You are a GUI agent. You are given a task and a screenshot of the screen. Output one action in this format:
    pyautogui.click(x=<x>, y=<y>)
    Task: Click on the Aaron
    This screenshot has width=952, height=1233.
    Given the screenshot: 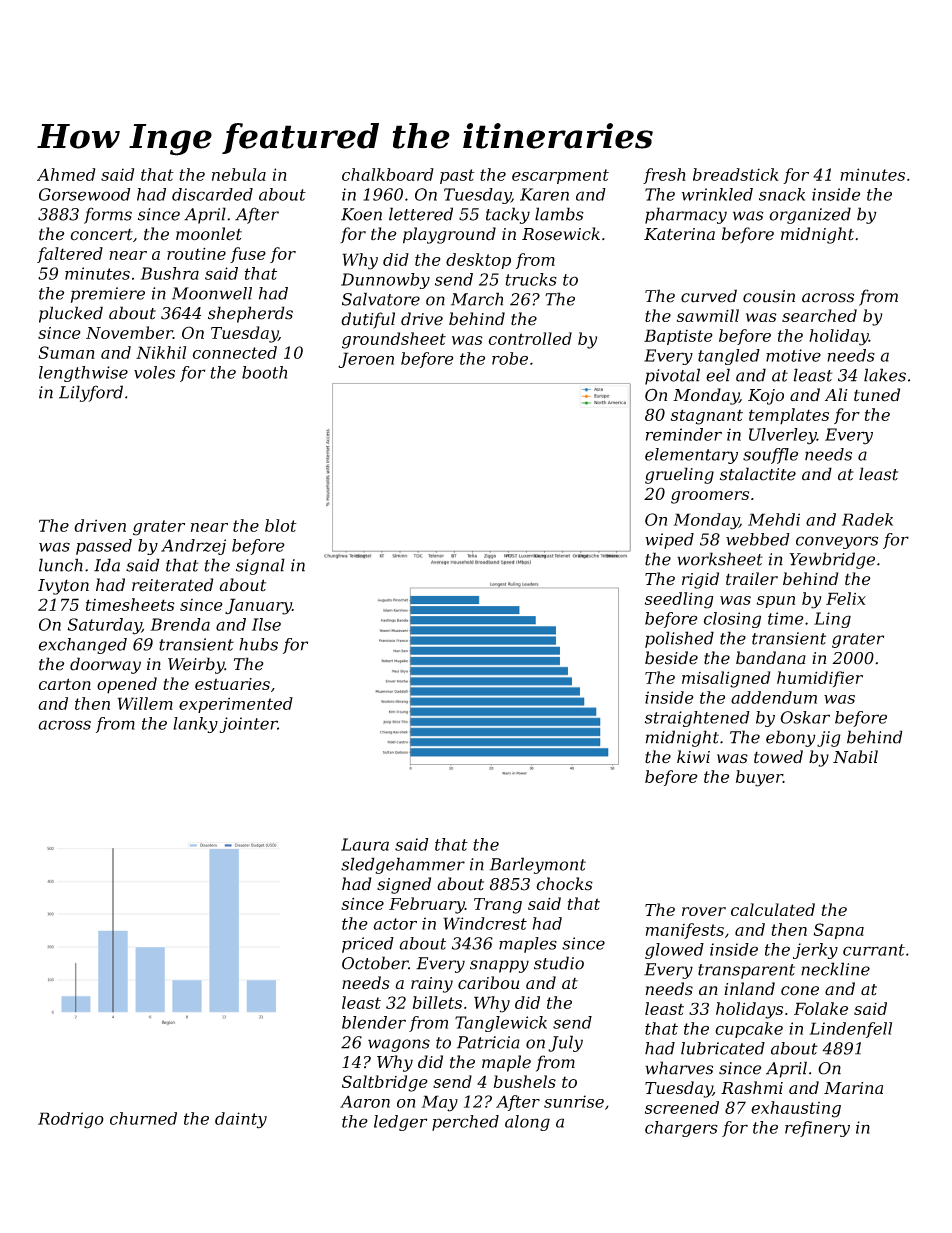 What is the action you would take?
    pyautogui.click(x=365, y=1101)
